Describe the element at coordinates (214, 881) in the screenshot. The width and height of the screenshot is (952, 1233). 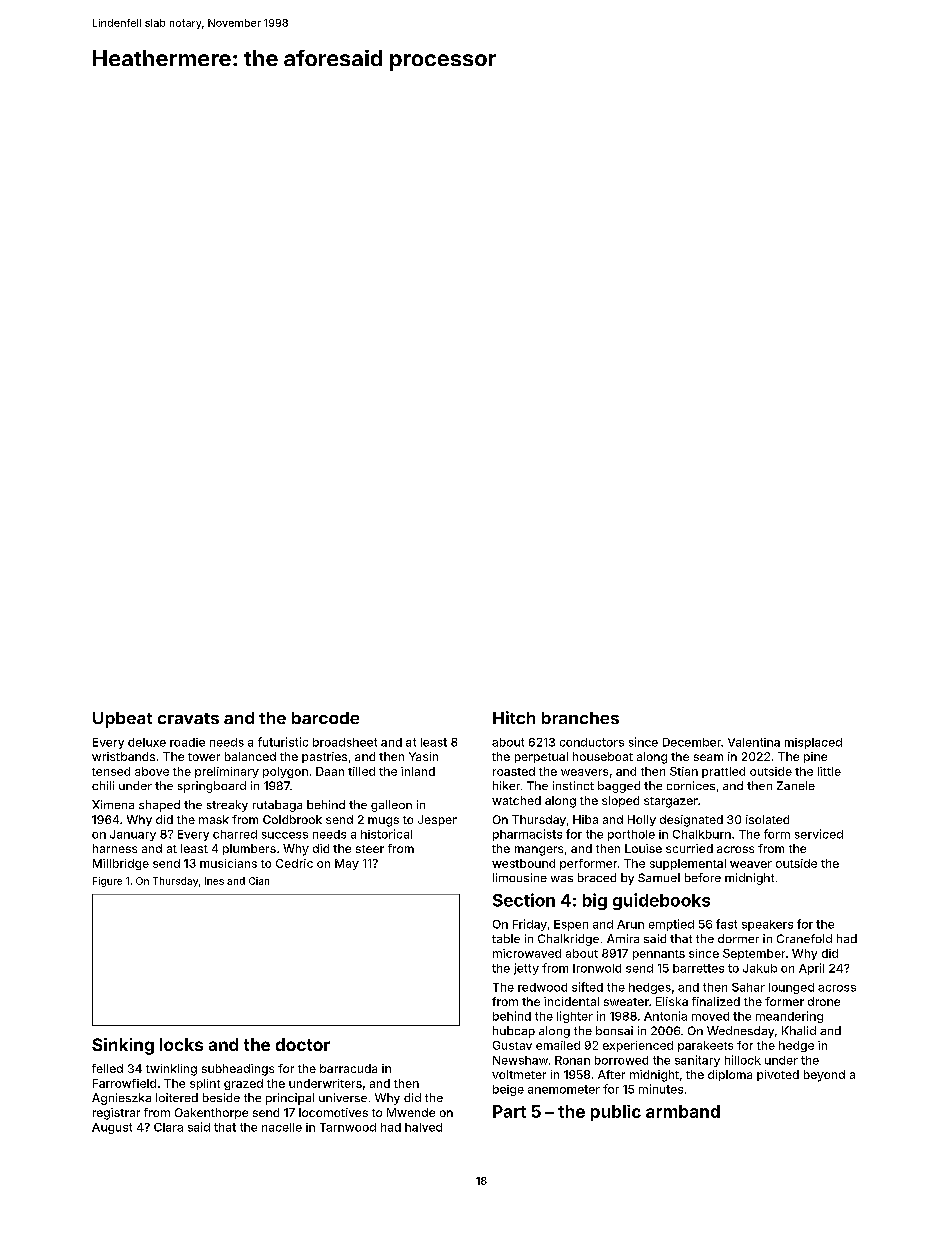
I see `Ines` at that location.
